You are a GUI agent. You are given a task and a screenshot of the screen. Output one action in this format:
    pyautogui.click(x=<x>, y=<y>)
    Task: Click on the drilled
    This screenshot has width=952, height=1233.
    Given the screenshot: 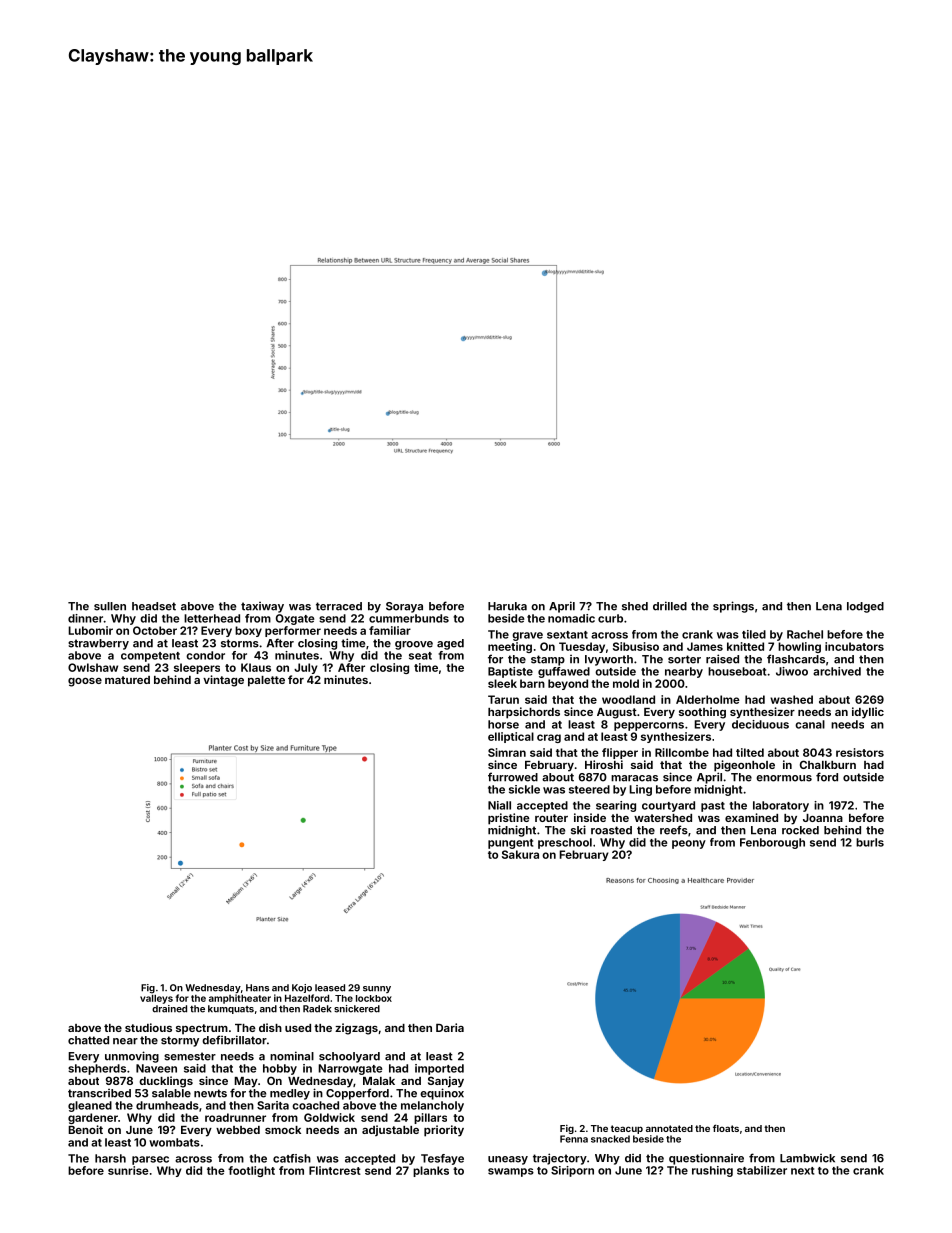 What is the action you would take?
    pyautogui.click(x=670, y=606)
